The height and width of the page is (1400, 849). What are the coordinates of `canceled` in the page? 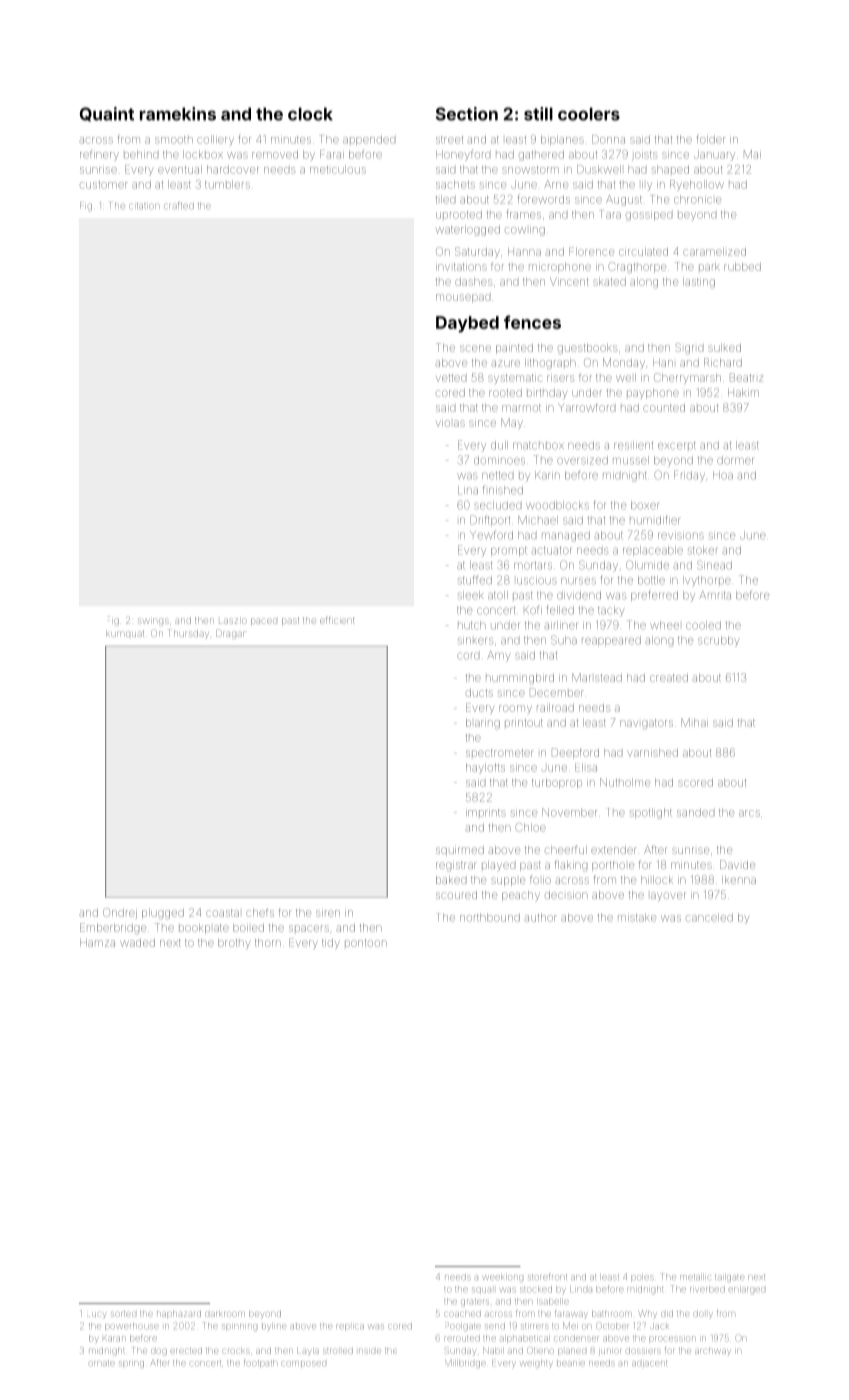 It's located at (709, 917).
